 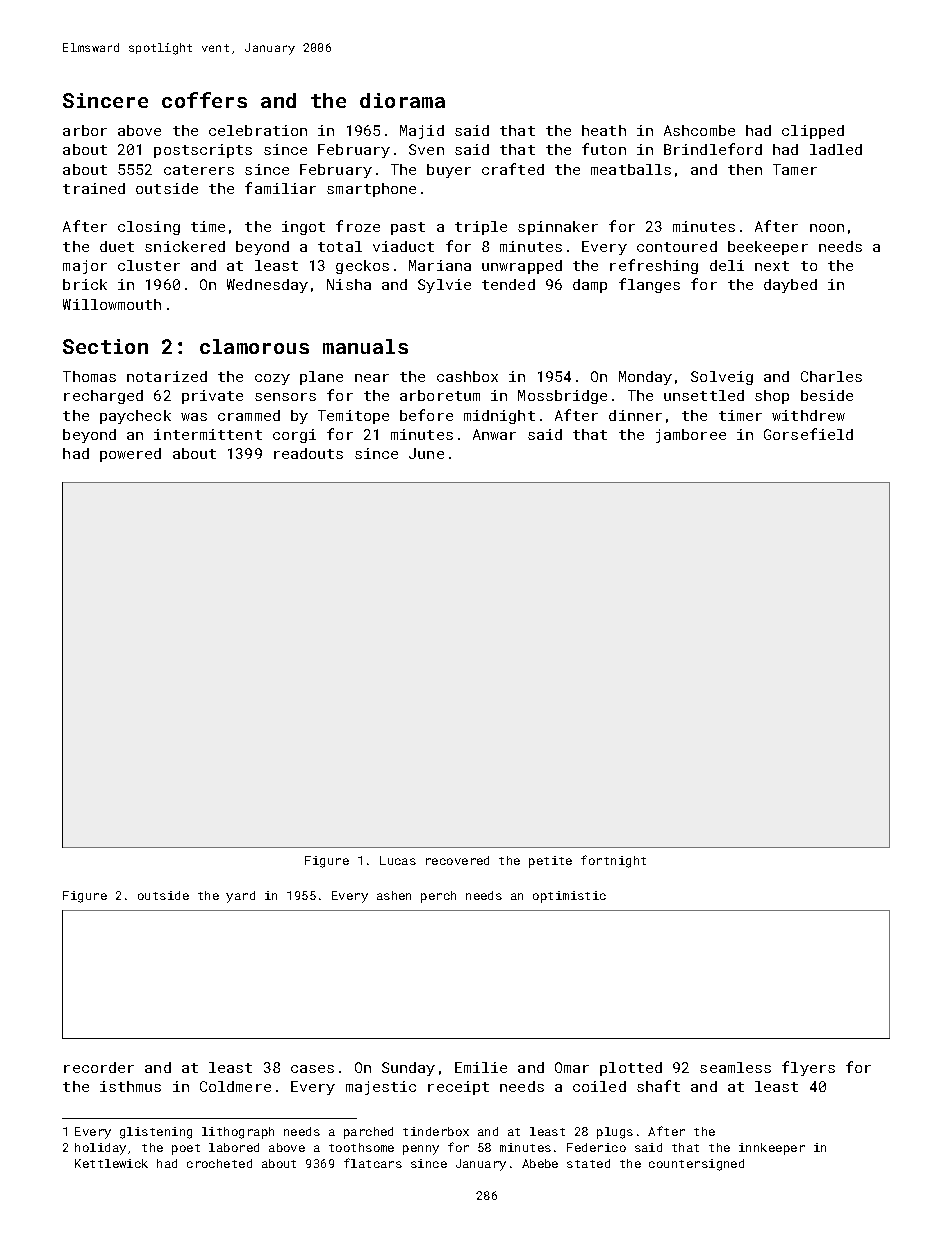 I want to click on damp, so click(x=590, y=286).
